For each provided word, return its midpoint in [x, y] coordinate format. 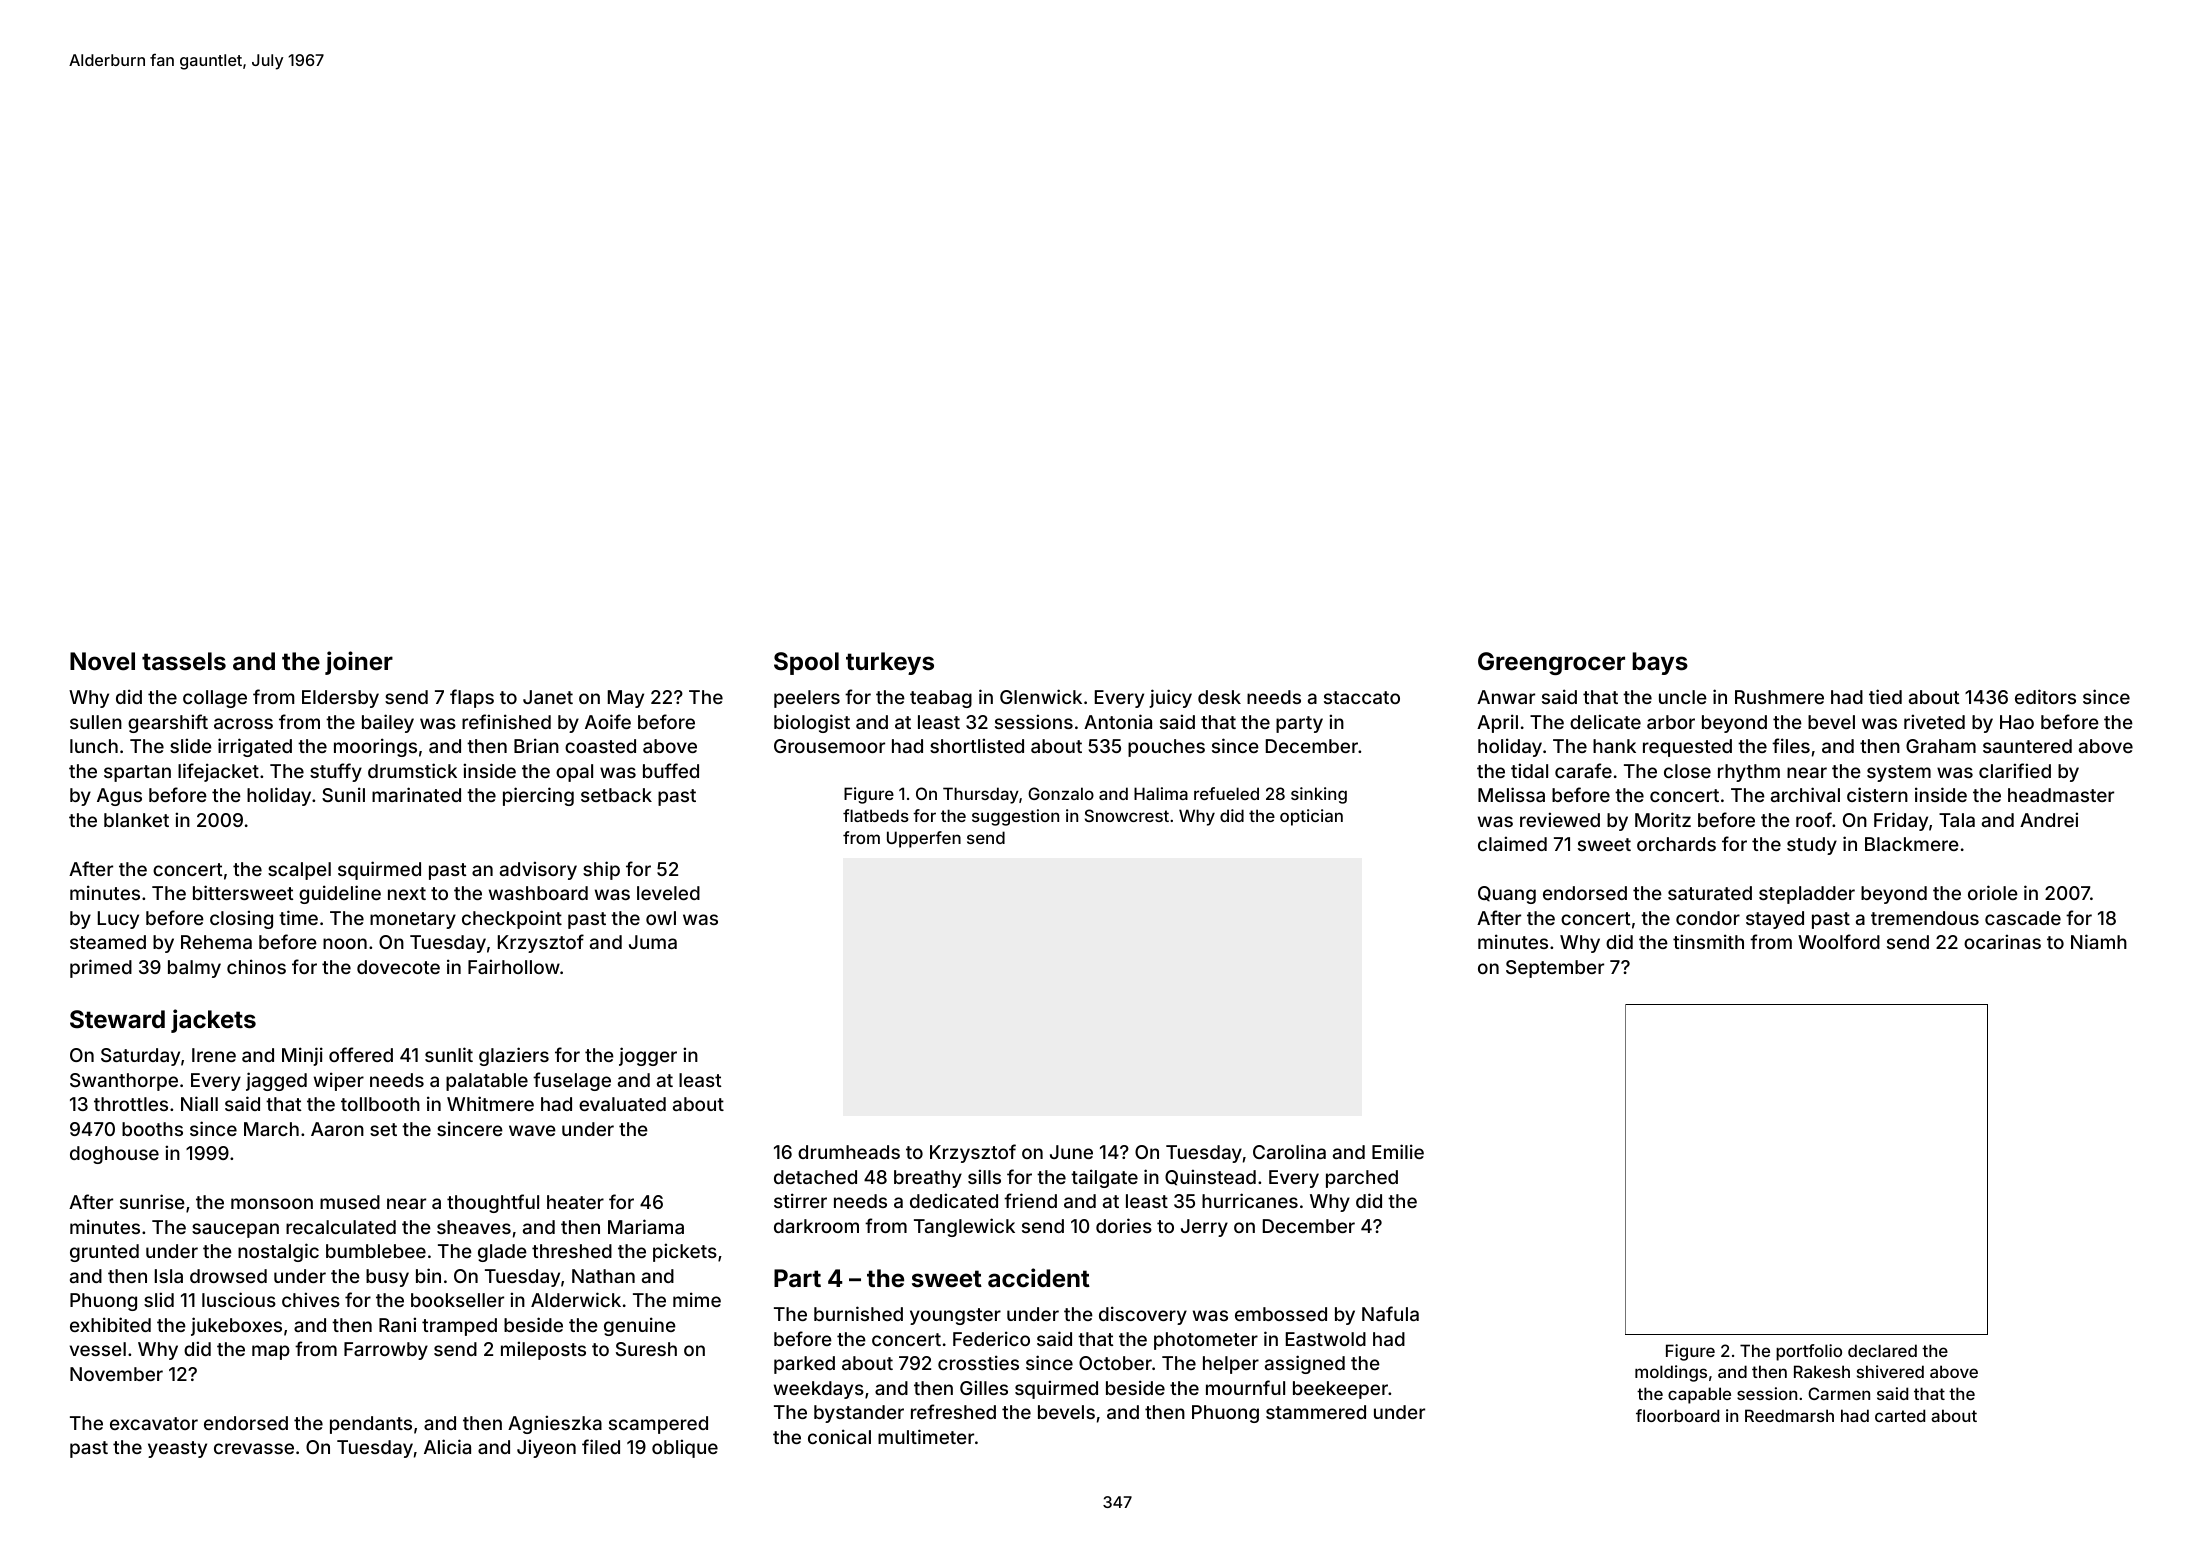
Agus [119, 797]
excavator [154, 1423]
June [1071, 1152]
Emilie [1398, 1151]
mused [350, 1202]
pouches [1166, 748]
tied [1885, 696]
